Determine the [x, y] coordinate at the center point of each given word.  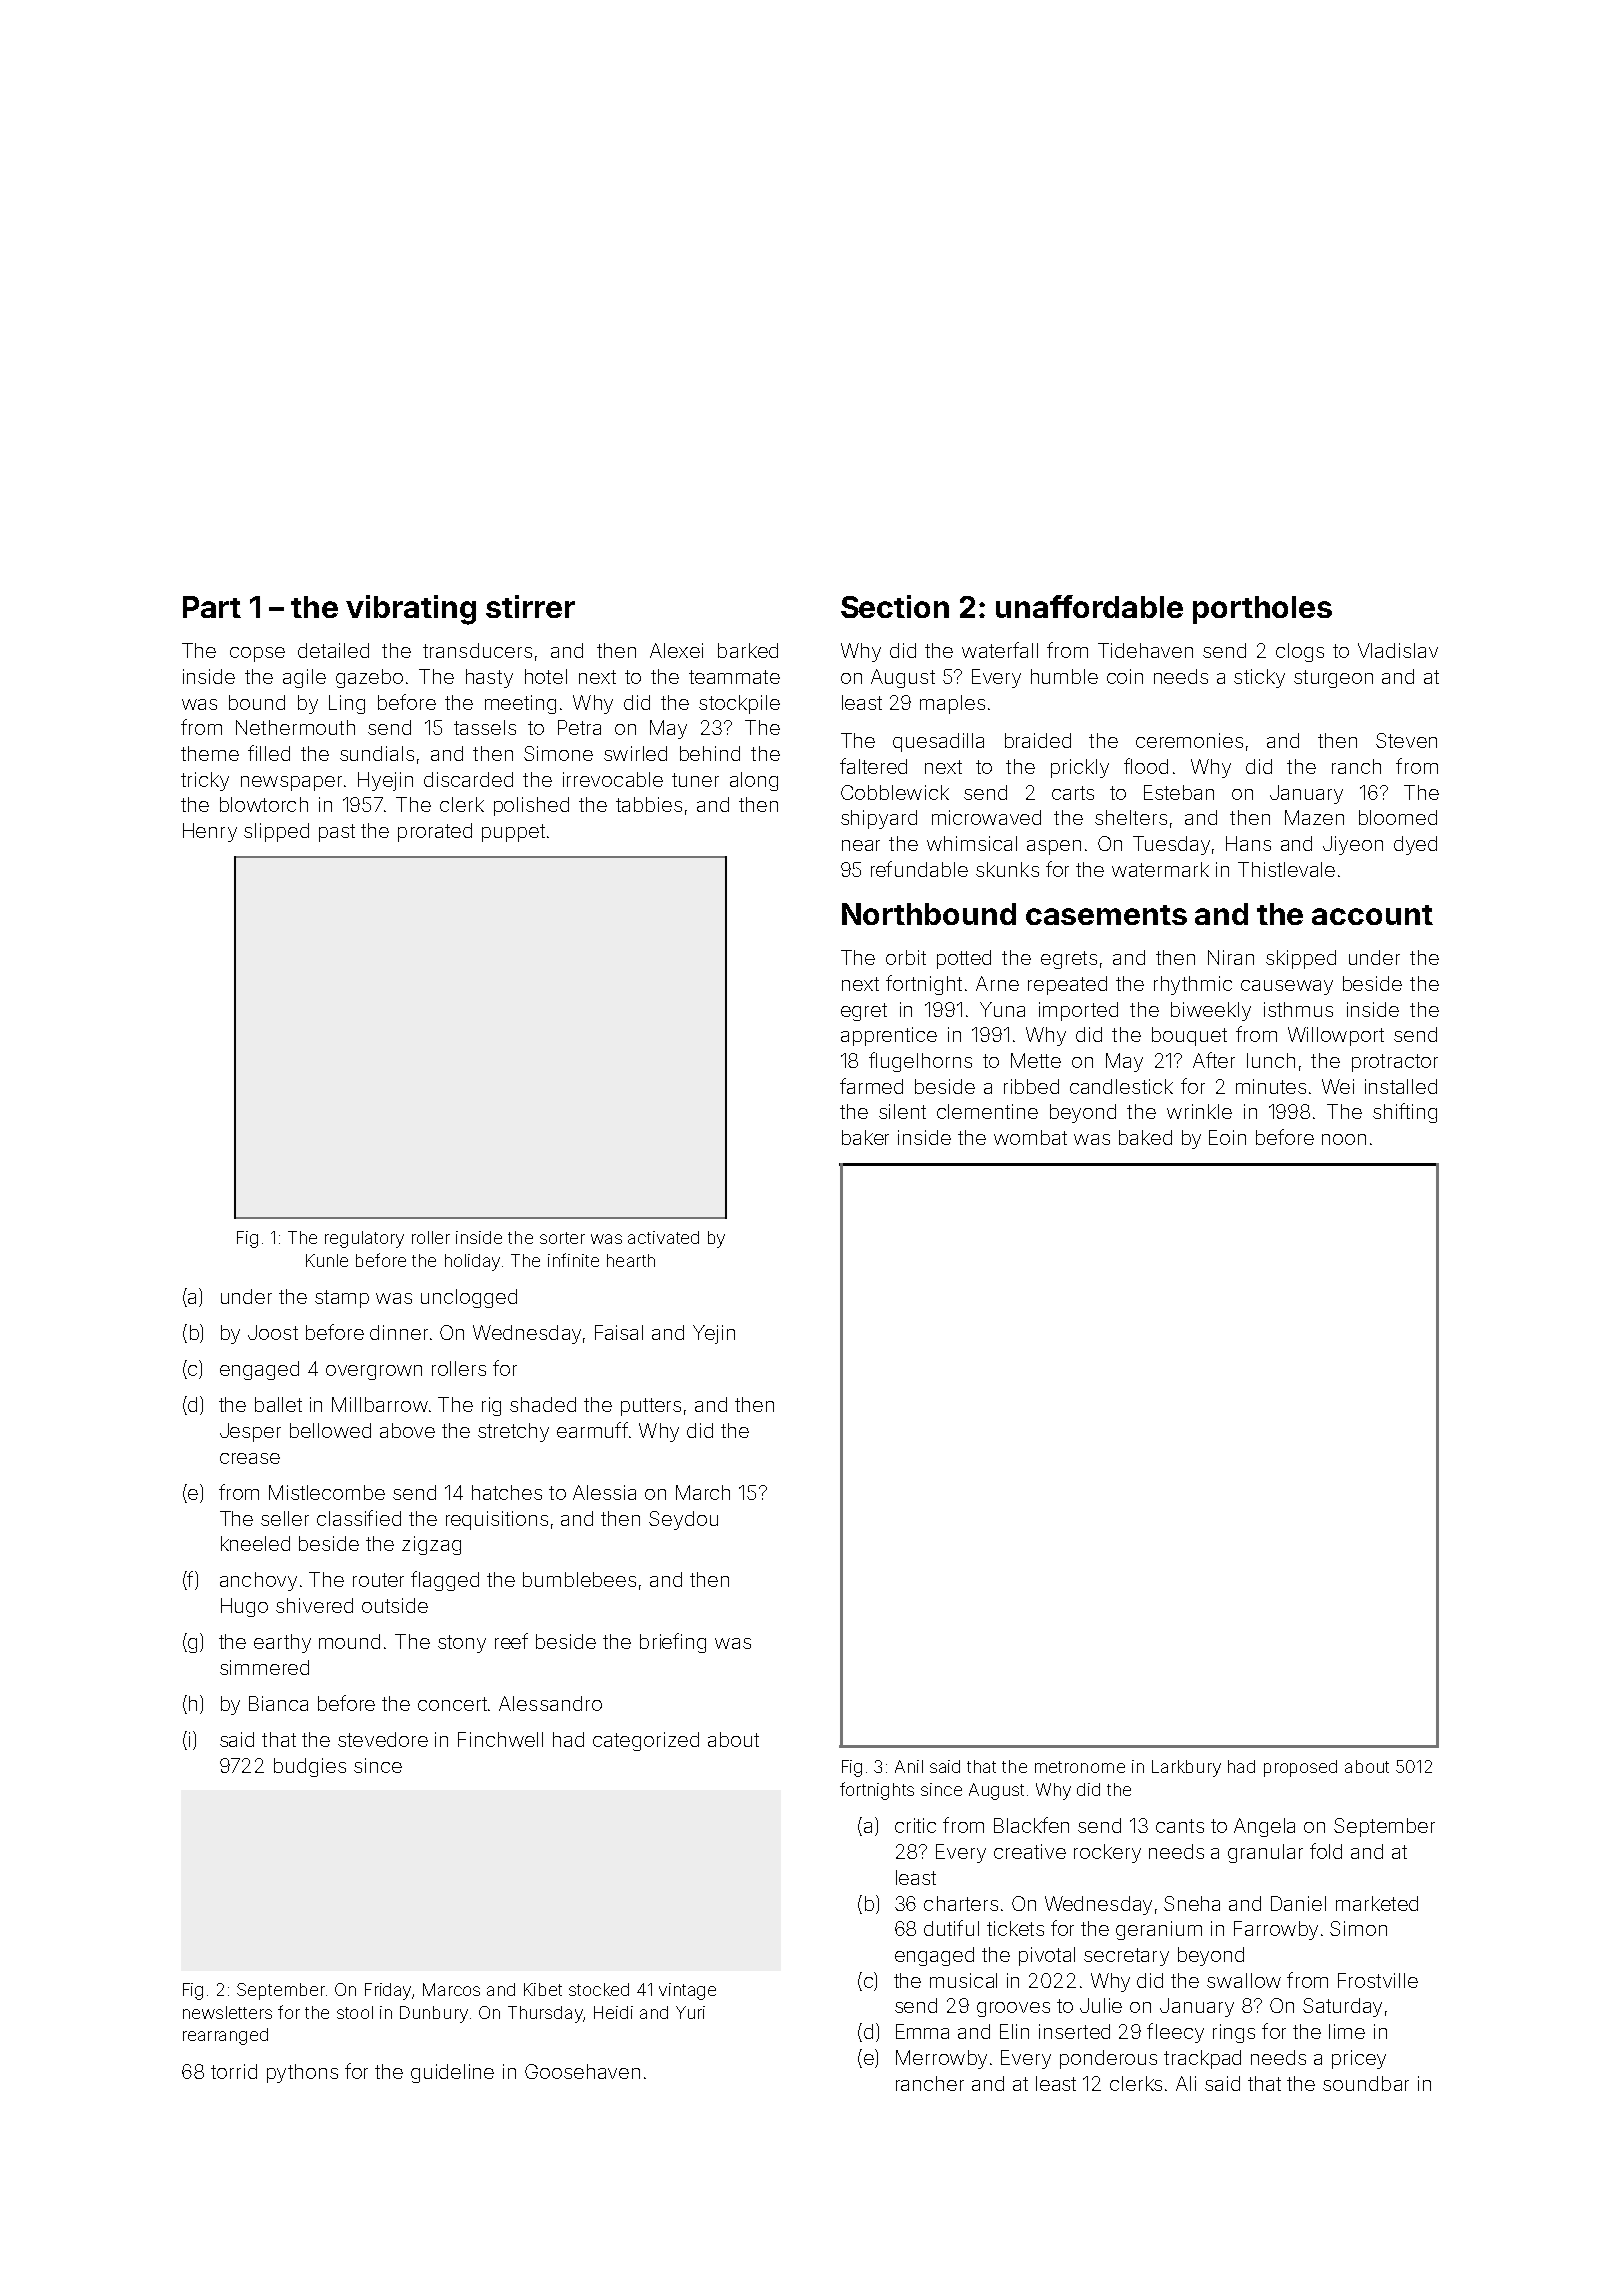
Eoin [1227, 1137]
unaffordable [1089, 606]
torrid [234, 2071]
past [337, 833]
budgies [310, 1767]
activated [663, 1237]
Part [212, 607]
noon [1344, 1139]
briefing [673, 1643]
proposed [1300, 1768]
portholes [1262, 610]
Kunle [327, 1260]
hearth [631, 1260]
